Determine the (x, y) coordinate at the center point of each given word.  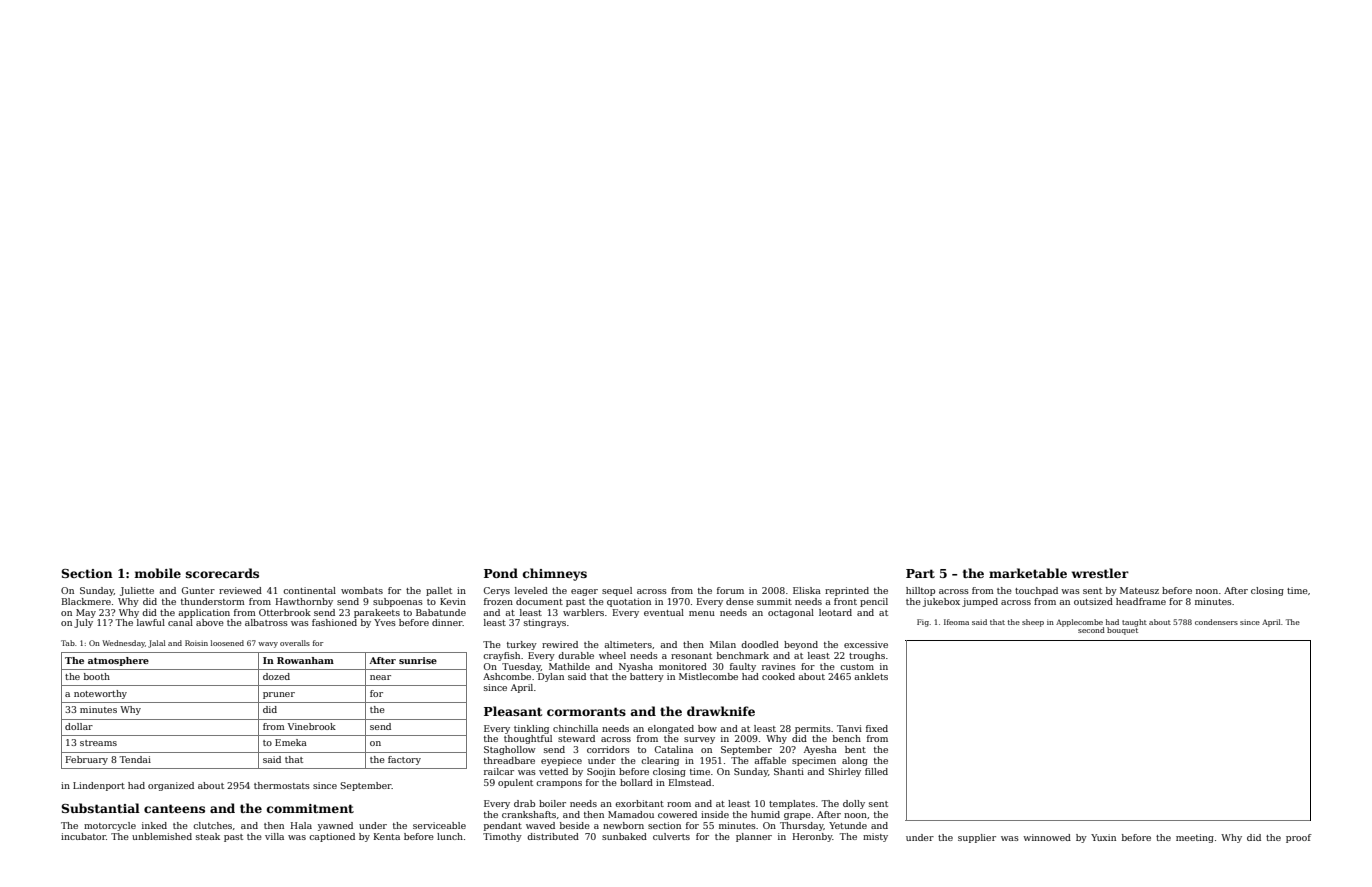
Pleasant (513, 711)
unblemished (162, 836)
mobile (158, 573)
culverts (671, 836)
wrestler (1100, 573)
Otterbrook (285, 612)
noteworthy (100, 694)
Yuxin (1103, 837)
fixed (877, 728)
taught (1134, 623)
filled (876, 771)
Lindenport (99, 786)
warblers (583, 612)
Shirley (845, 772)
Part (920, 573)
